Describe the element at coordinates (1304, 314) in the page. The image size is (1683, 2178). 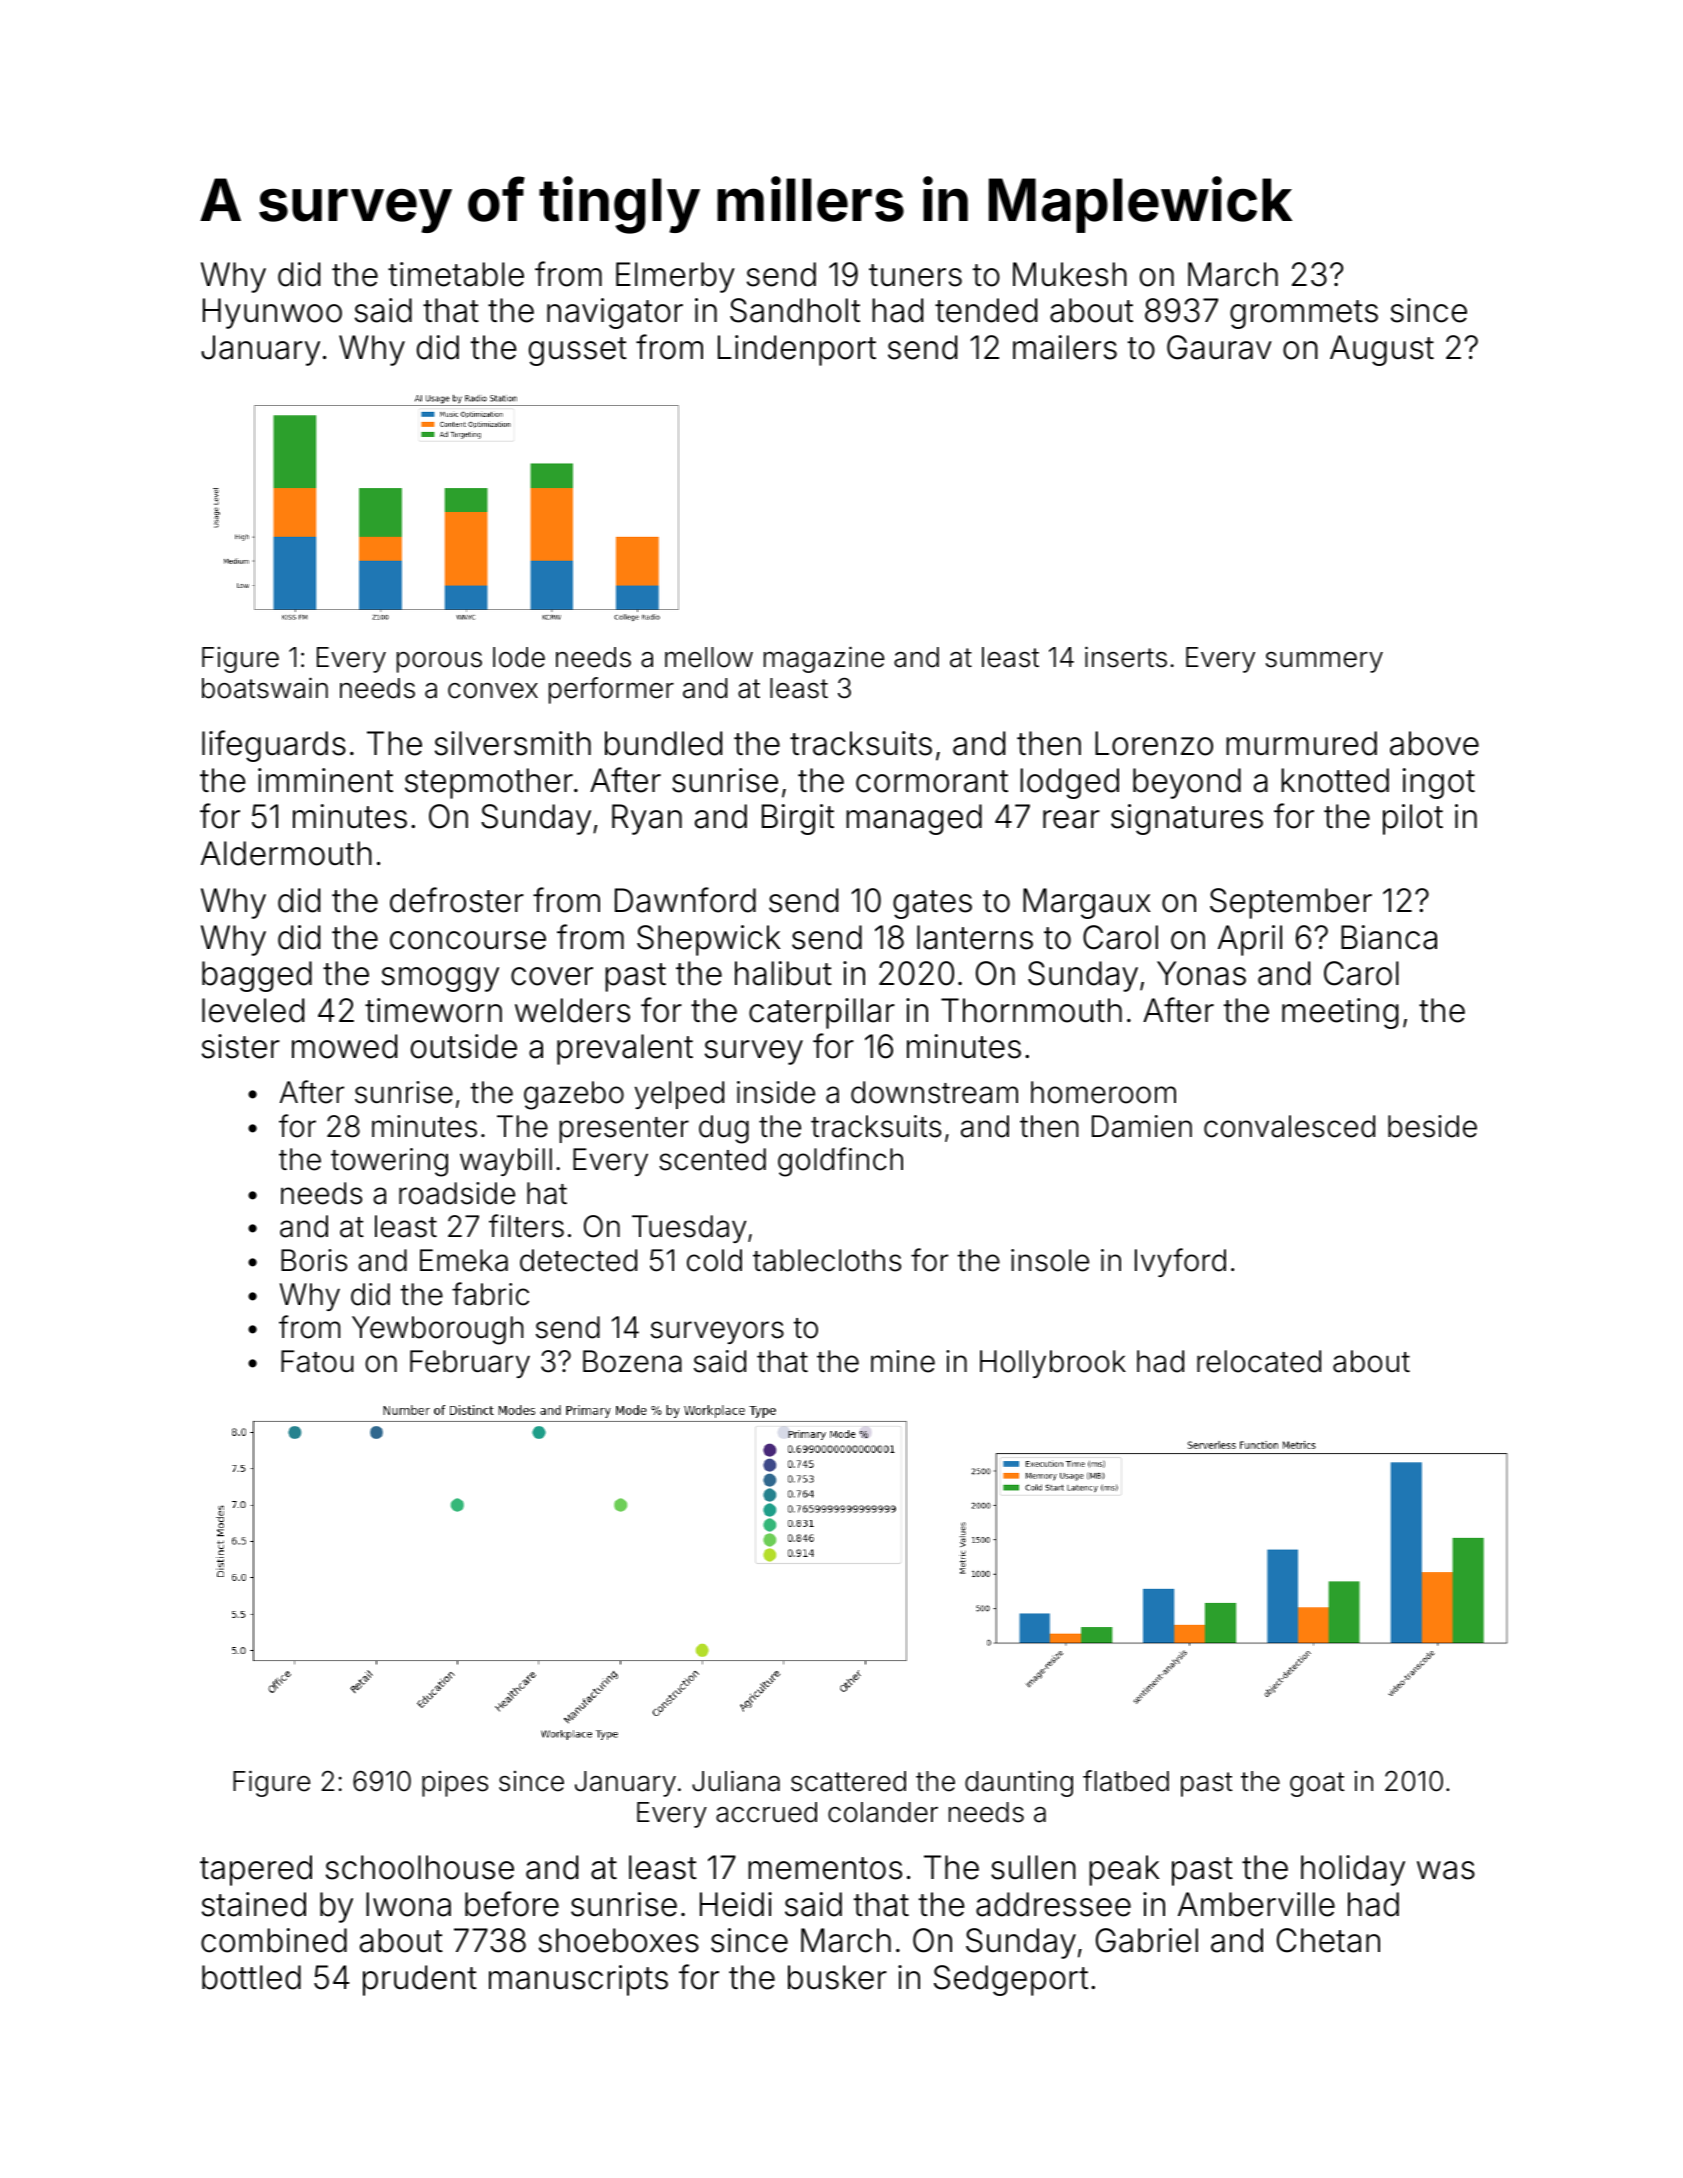
I see `grommets` at that location.
